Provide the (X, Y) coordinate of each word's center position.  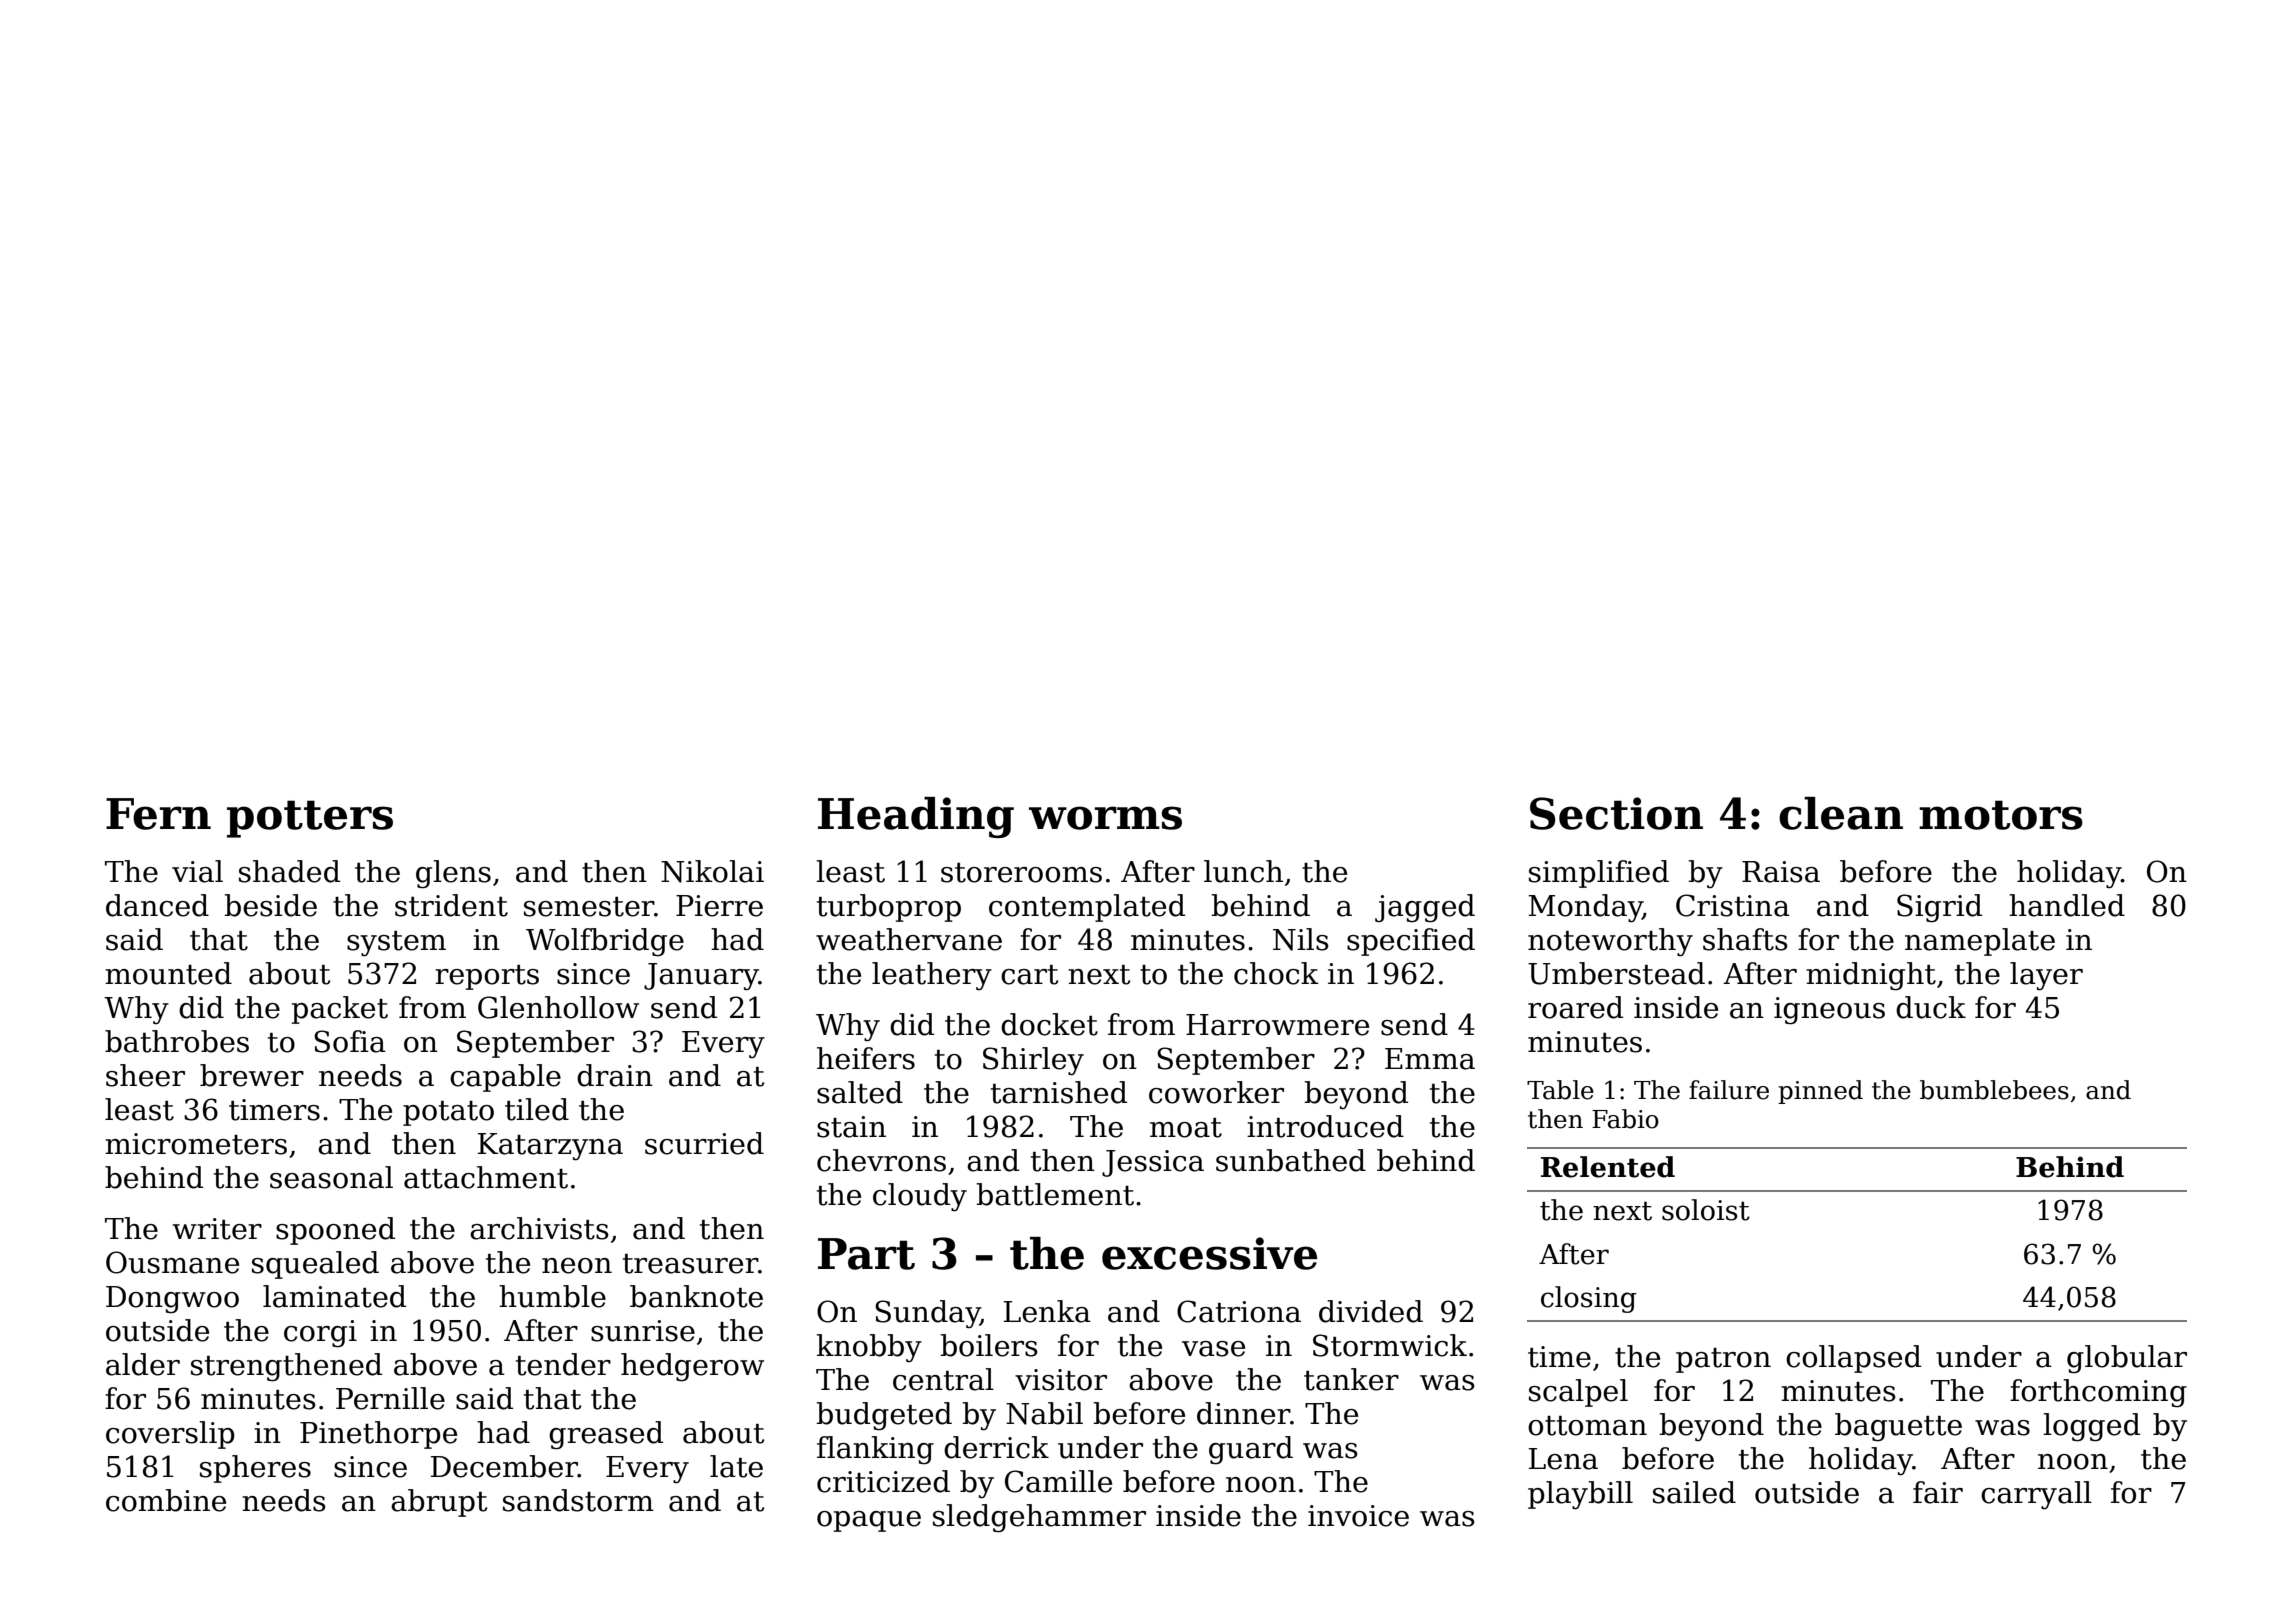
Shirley (1033, 1061)
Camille (1058, 1481)
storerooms (1021, 873)
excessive (1209, 1253)
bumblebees (1994, 1090)
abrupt (439, 1503)
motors (2001, 815)
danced (157, 905)
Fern (158, 814)
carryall (2036, 1495)
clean (1841, 813)
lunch (1243, 871)
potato (448, 1113)
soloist (1706, 1210)
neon (577, 1266)
